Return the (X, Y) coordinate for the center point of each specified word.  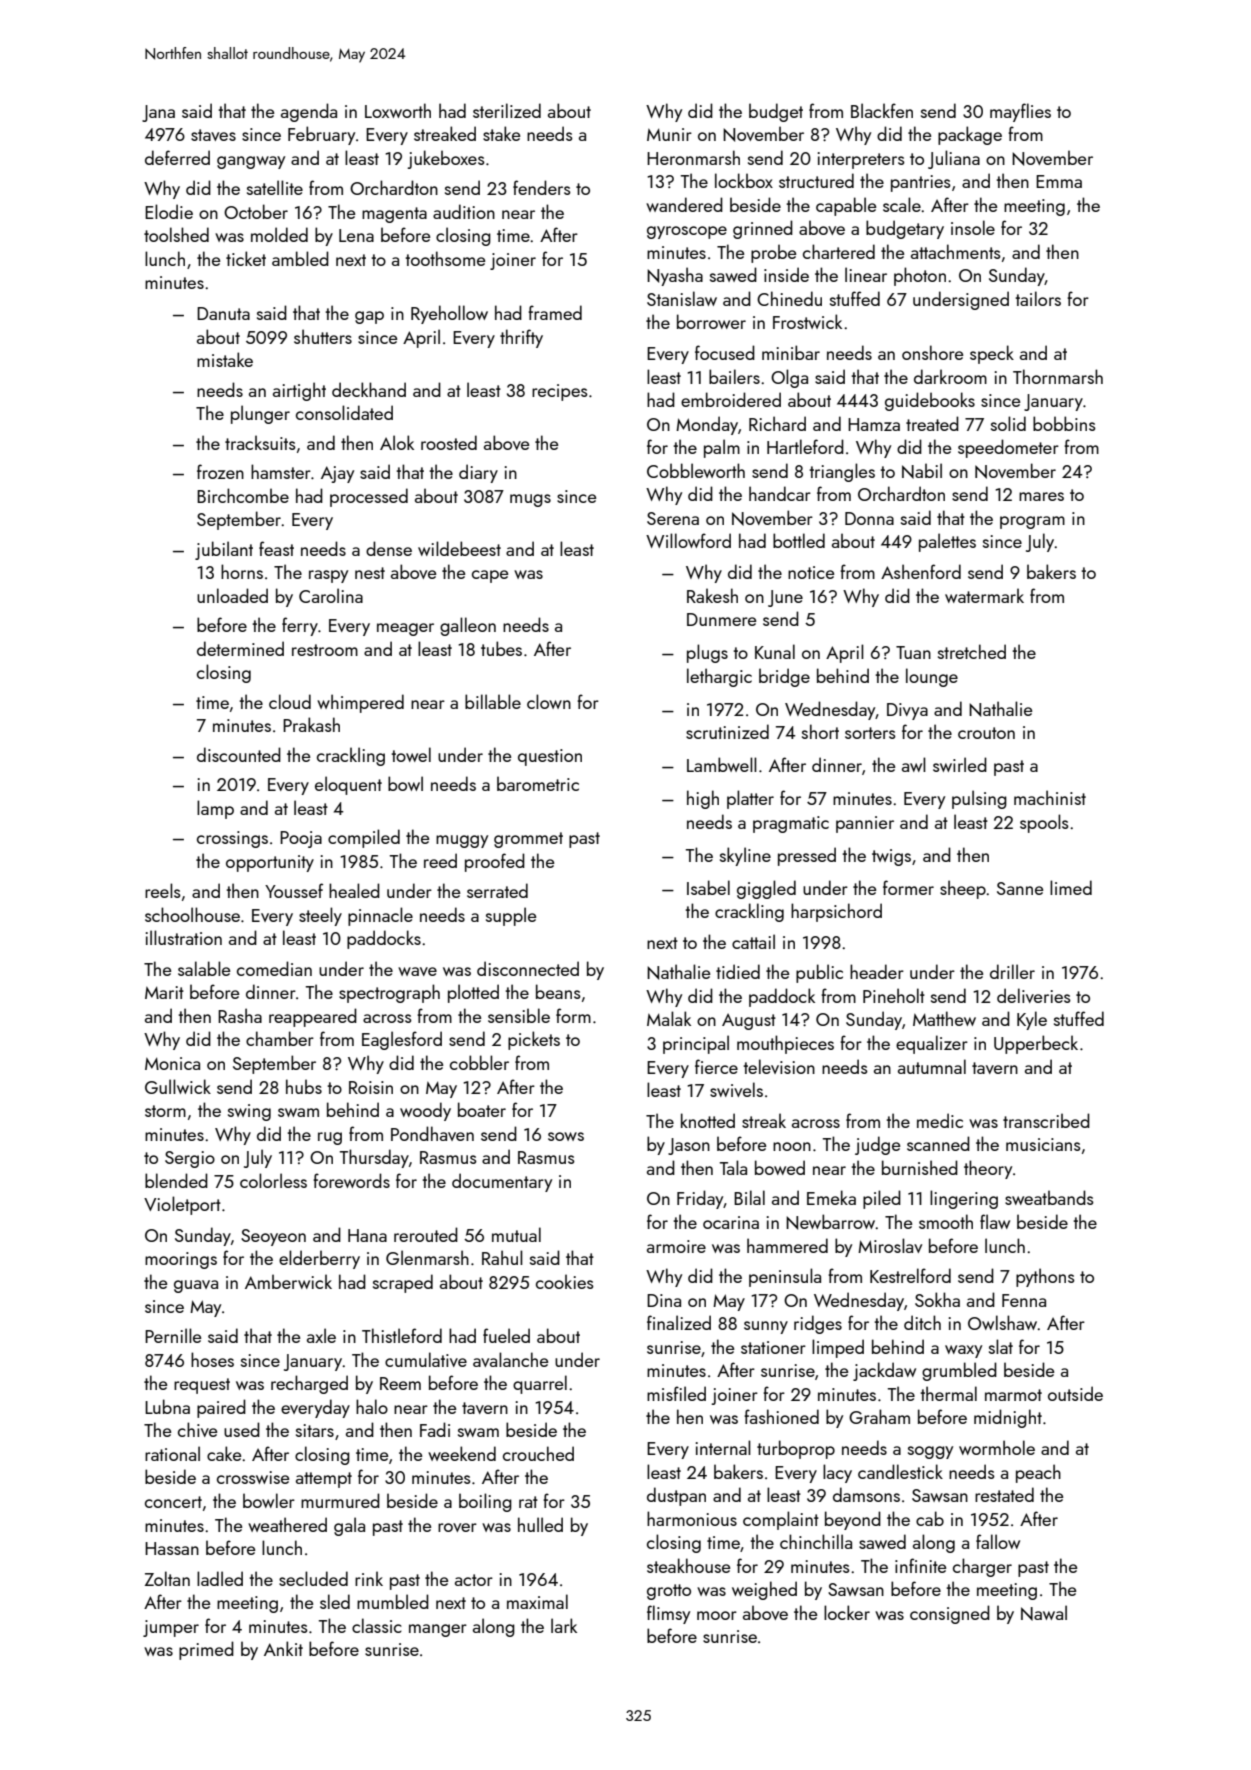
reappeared (313, 1017)
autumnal (932, 1066)
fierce (716, 1066)
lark (564, 1625)
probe (773, 253)
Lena (356, 235)
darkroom (950, 376)
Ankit (283, 1648)
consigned (950, 1614)
